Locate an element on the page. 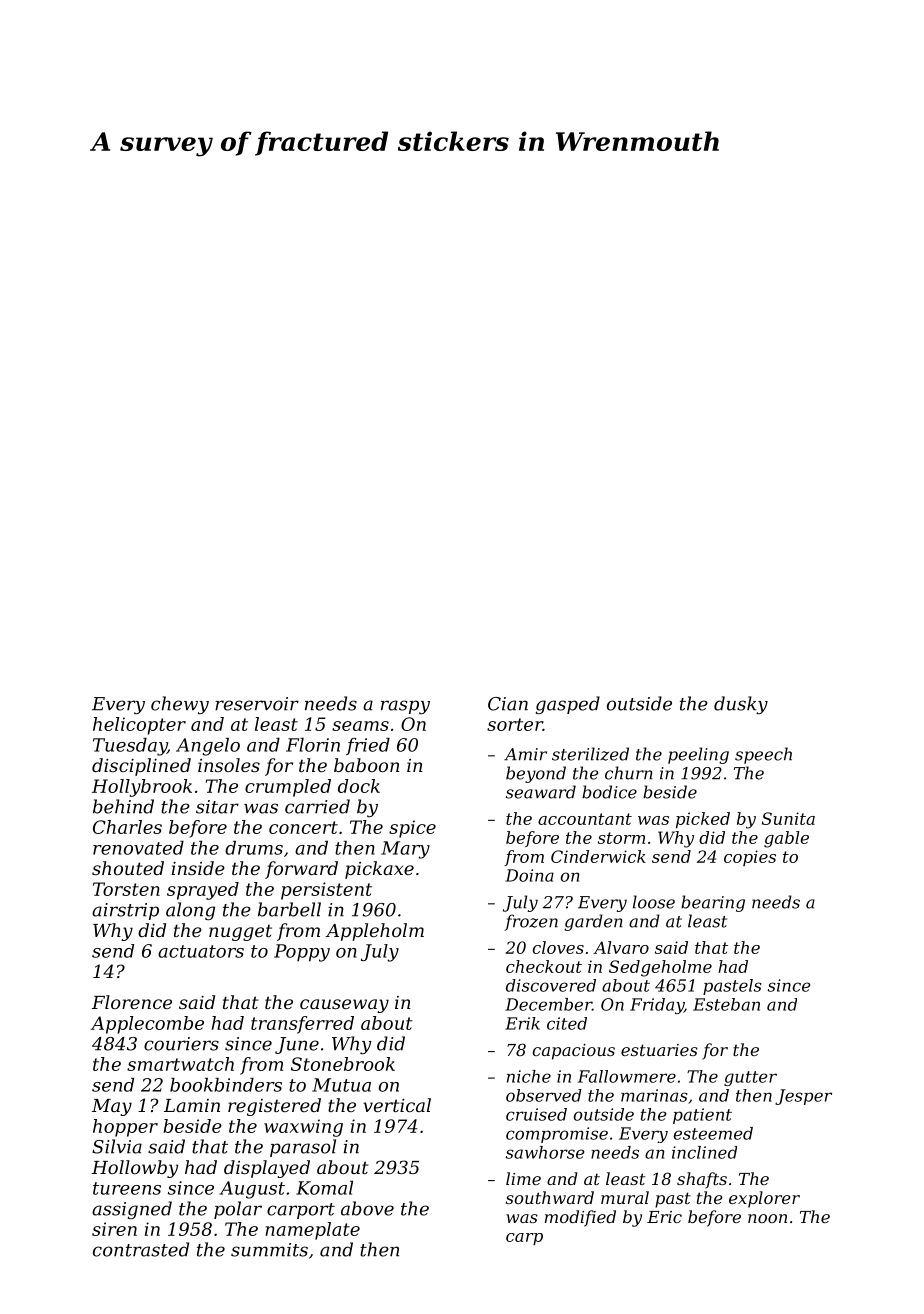  Friday is located at coordinates (657, 1006).
